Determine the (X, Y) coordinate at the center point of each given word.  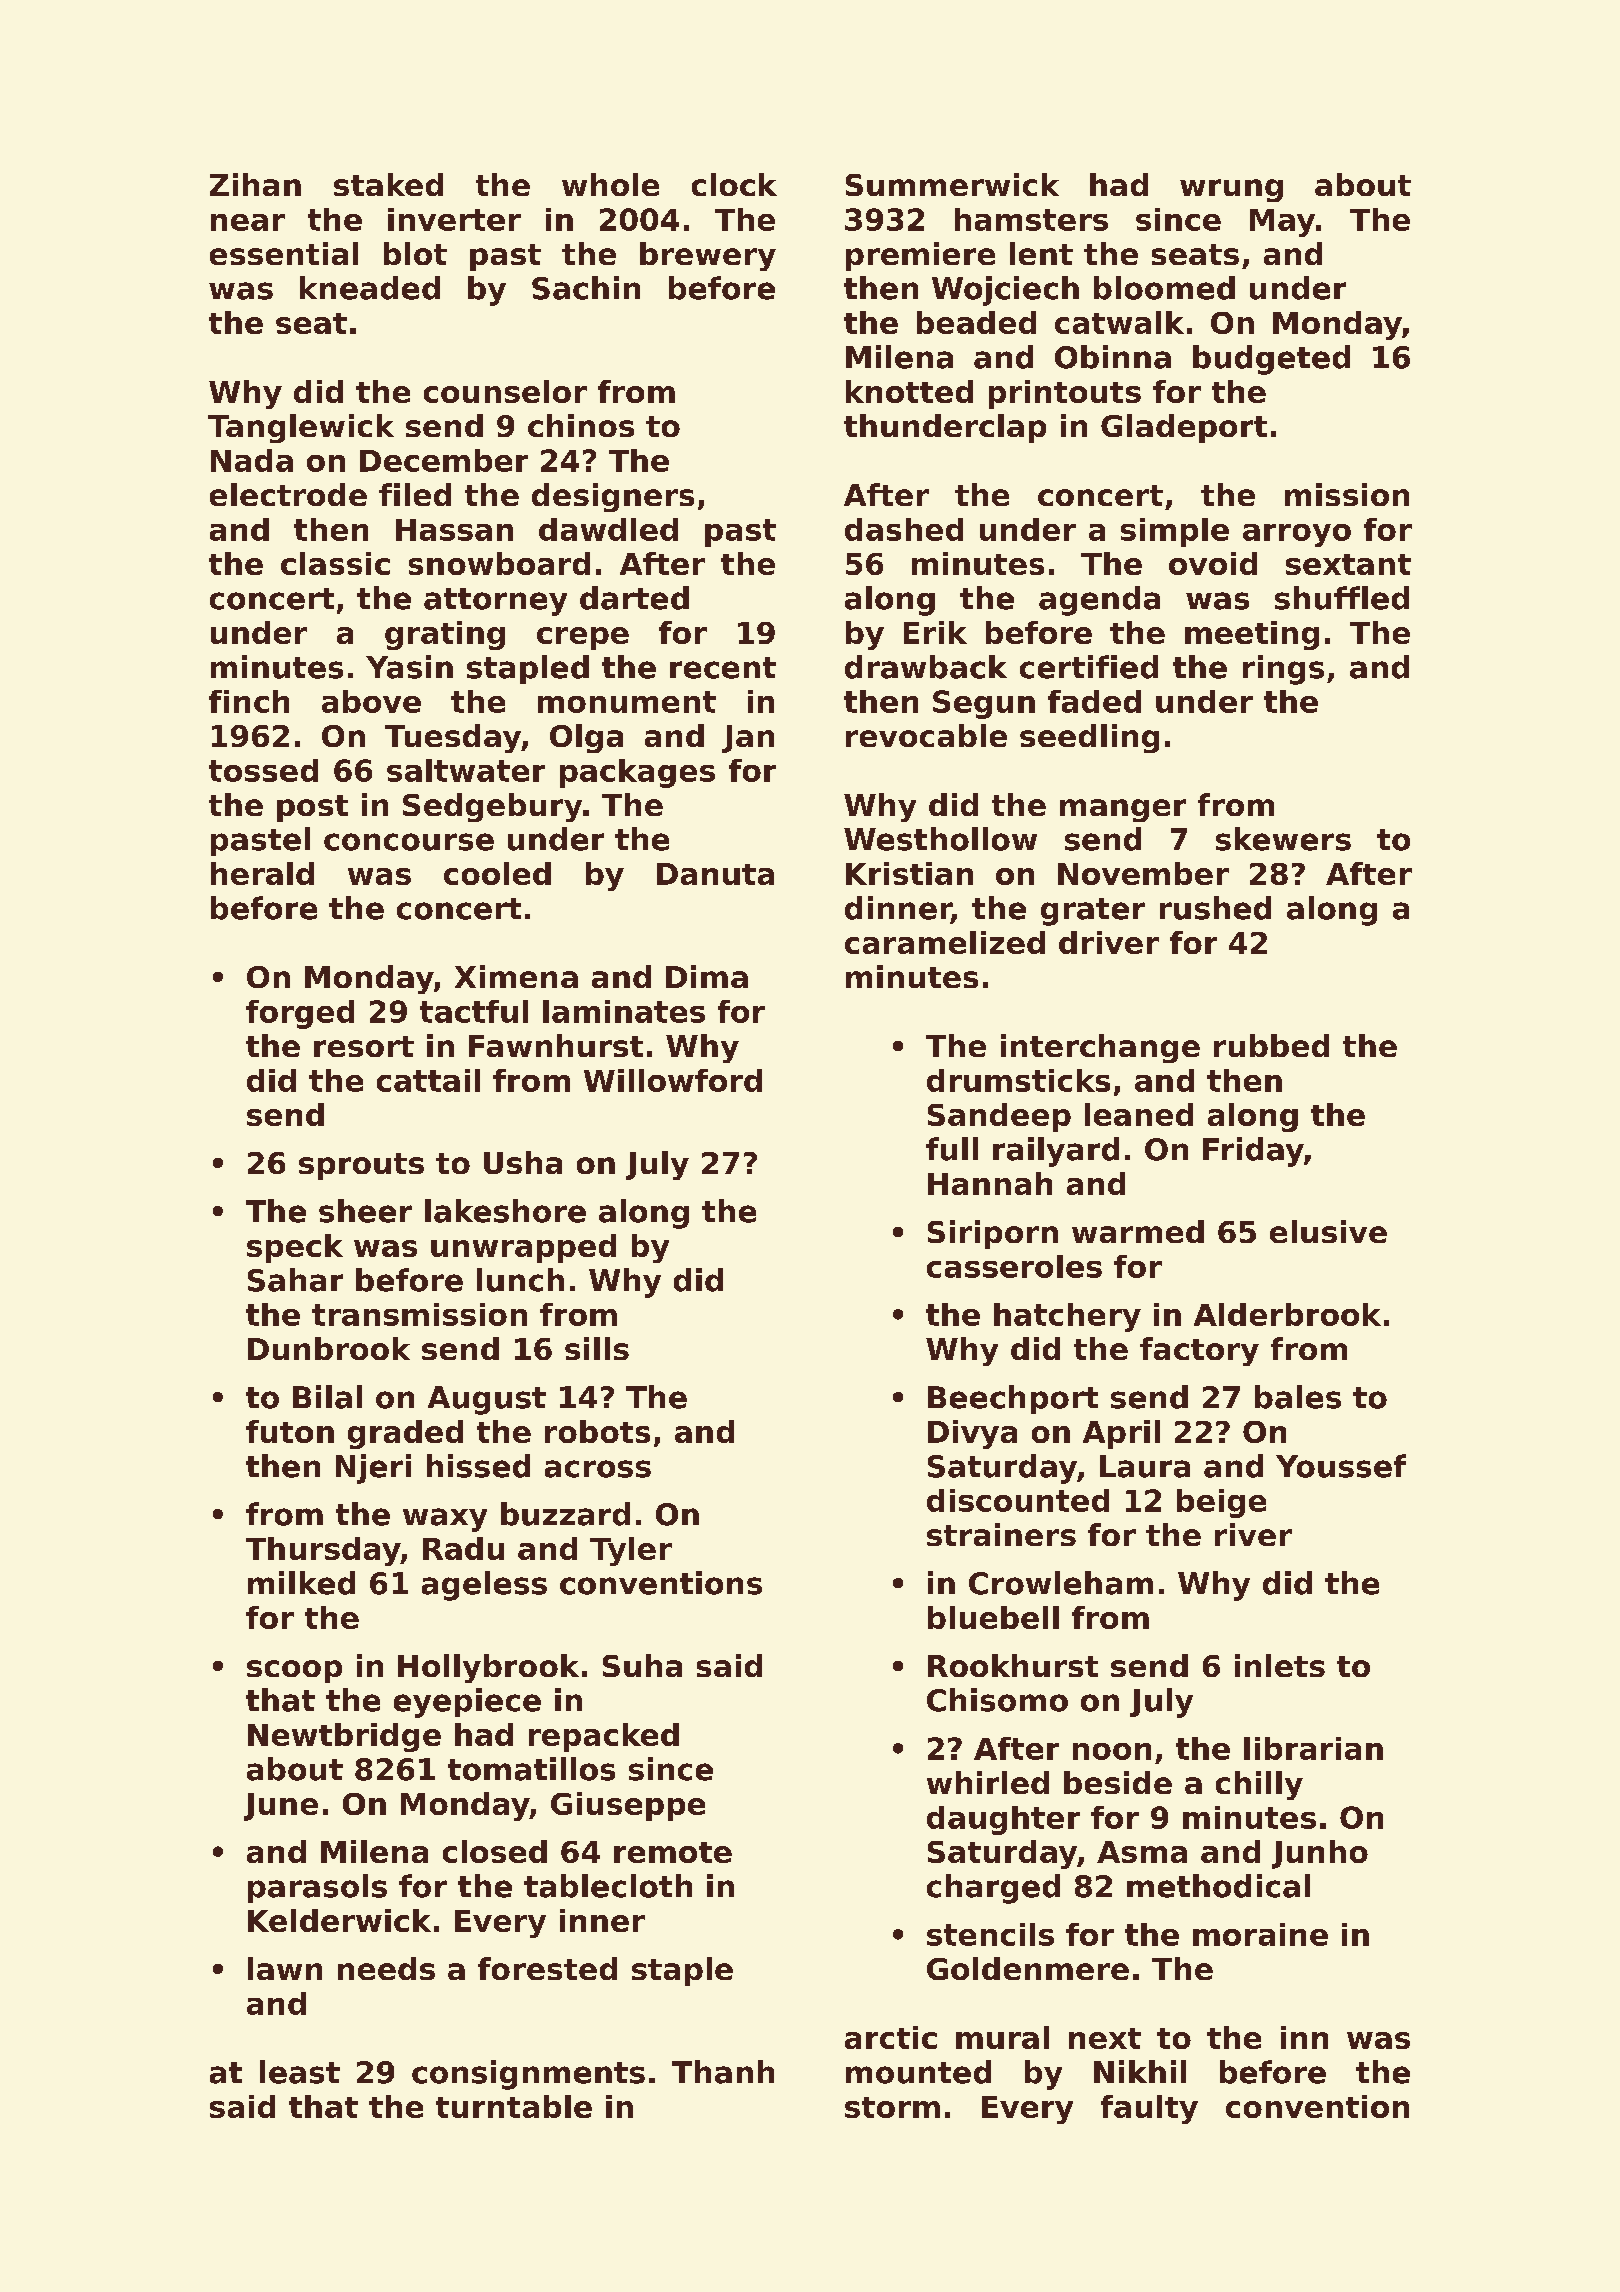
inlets (1280, 1665)
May (1282, 223)
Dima (707, 976)
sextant (1348, 564)
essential (284, 253)
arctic (891, 2037)
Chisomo (997, 1700)
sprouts (361, 1166)
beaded (976, 322)
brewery (708, 256)
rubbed (1271, 1045)
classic (335, 563)
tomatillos (531, 1769)
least (300, 2072)
